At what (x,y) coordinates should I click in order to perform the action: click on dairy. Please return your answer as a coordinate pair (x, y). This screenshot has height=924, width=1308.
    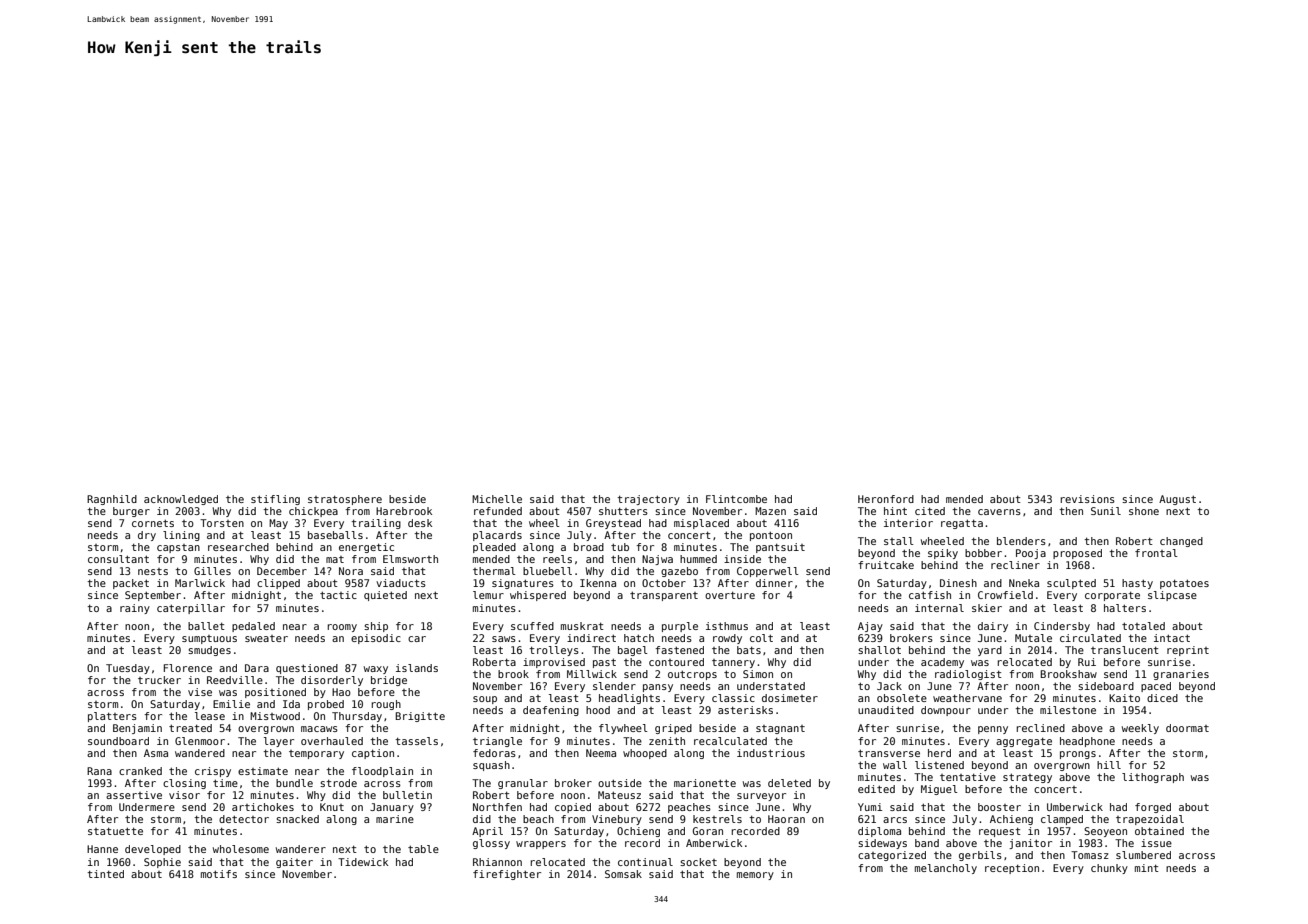
    Looking at the image, I should click on (993, 627).
